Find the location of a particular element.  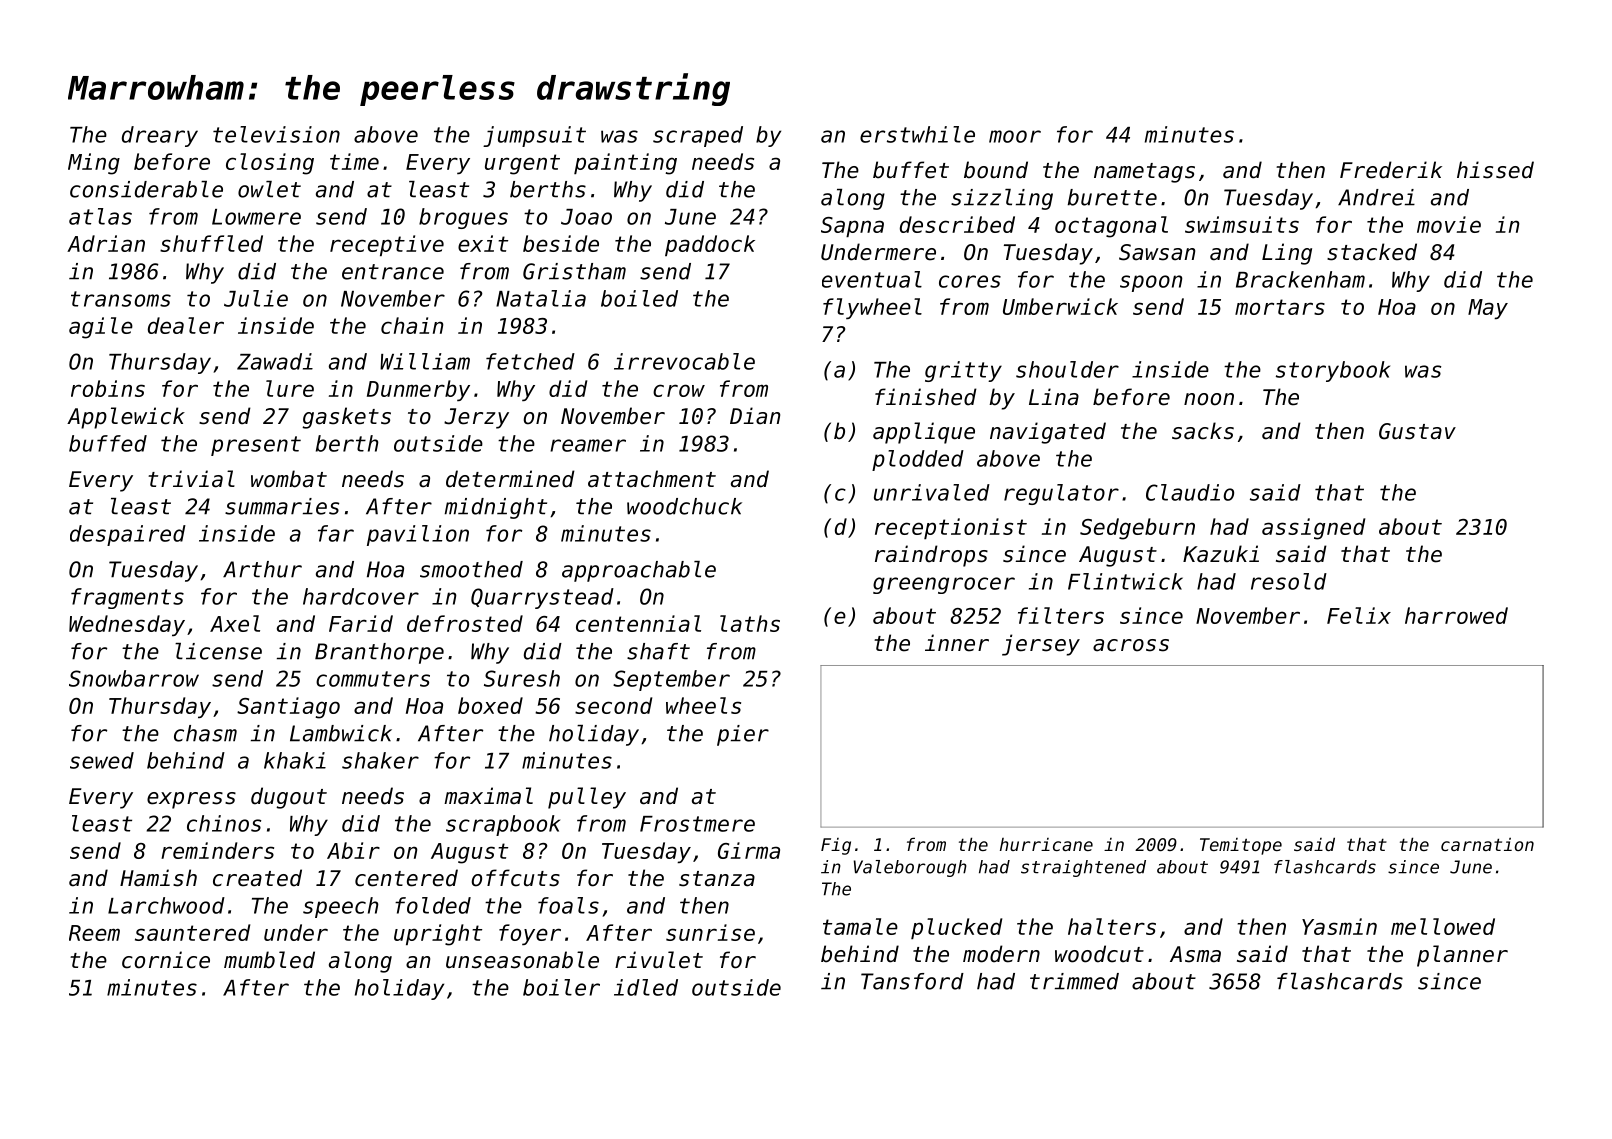

idled is located at coordinates (646, 987).
